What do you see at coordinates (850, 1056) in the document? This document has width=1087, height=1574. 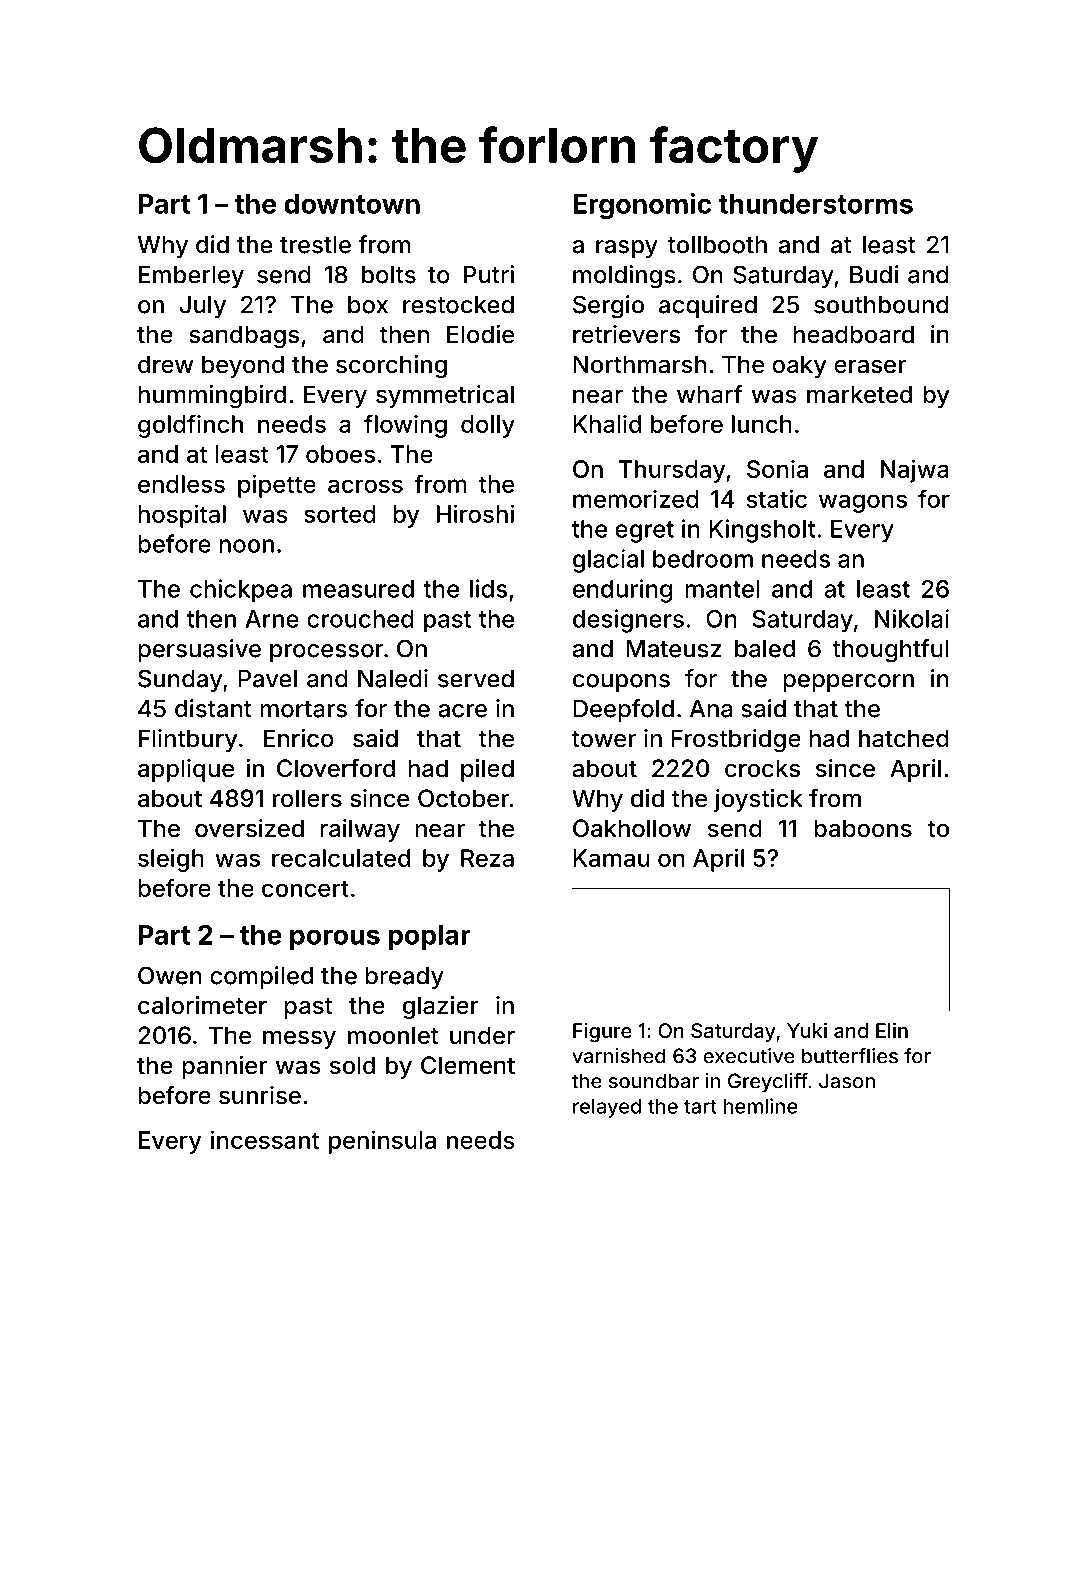 I see `butterflies` at bounding box center [850, 1056].
